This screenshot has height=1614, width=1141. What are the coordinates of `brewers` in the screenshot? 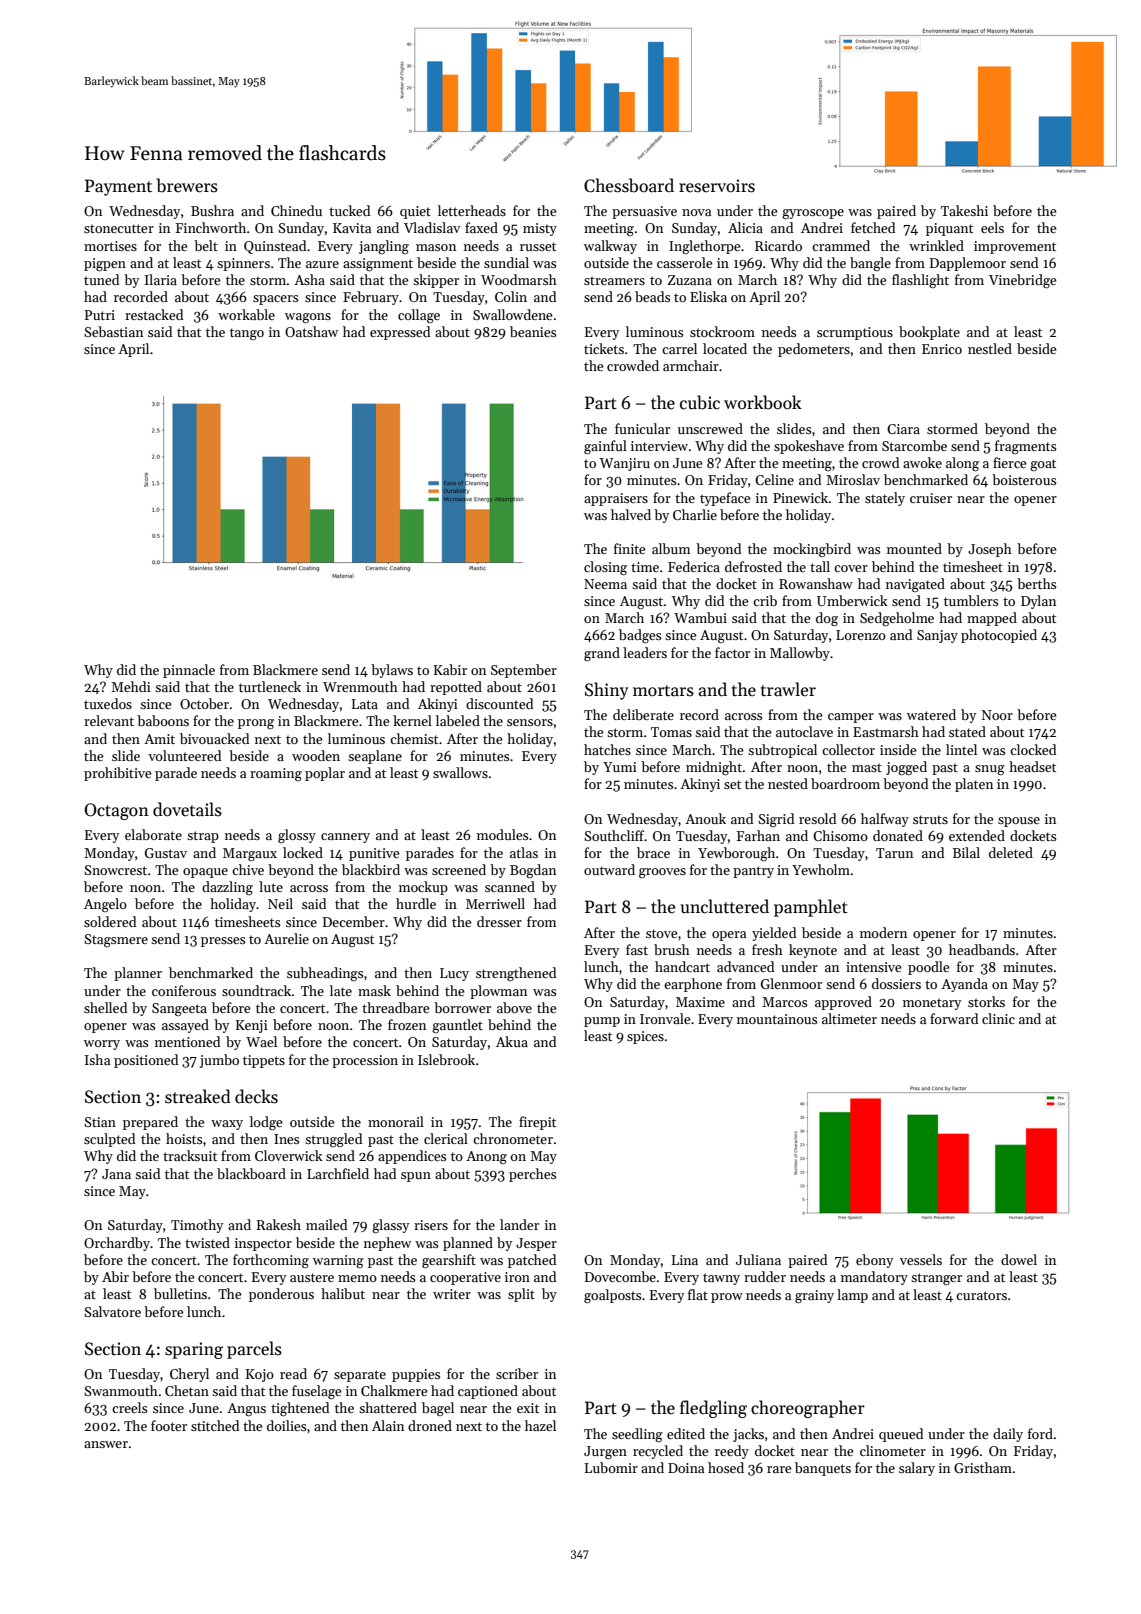 It's located at (187, 185).
